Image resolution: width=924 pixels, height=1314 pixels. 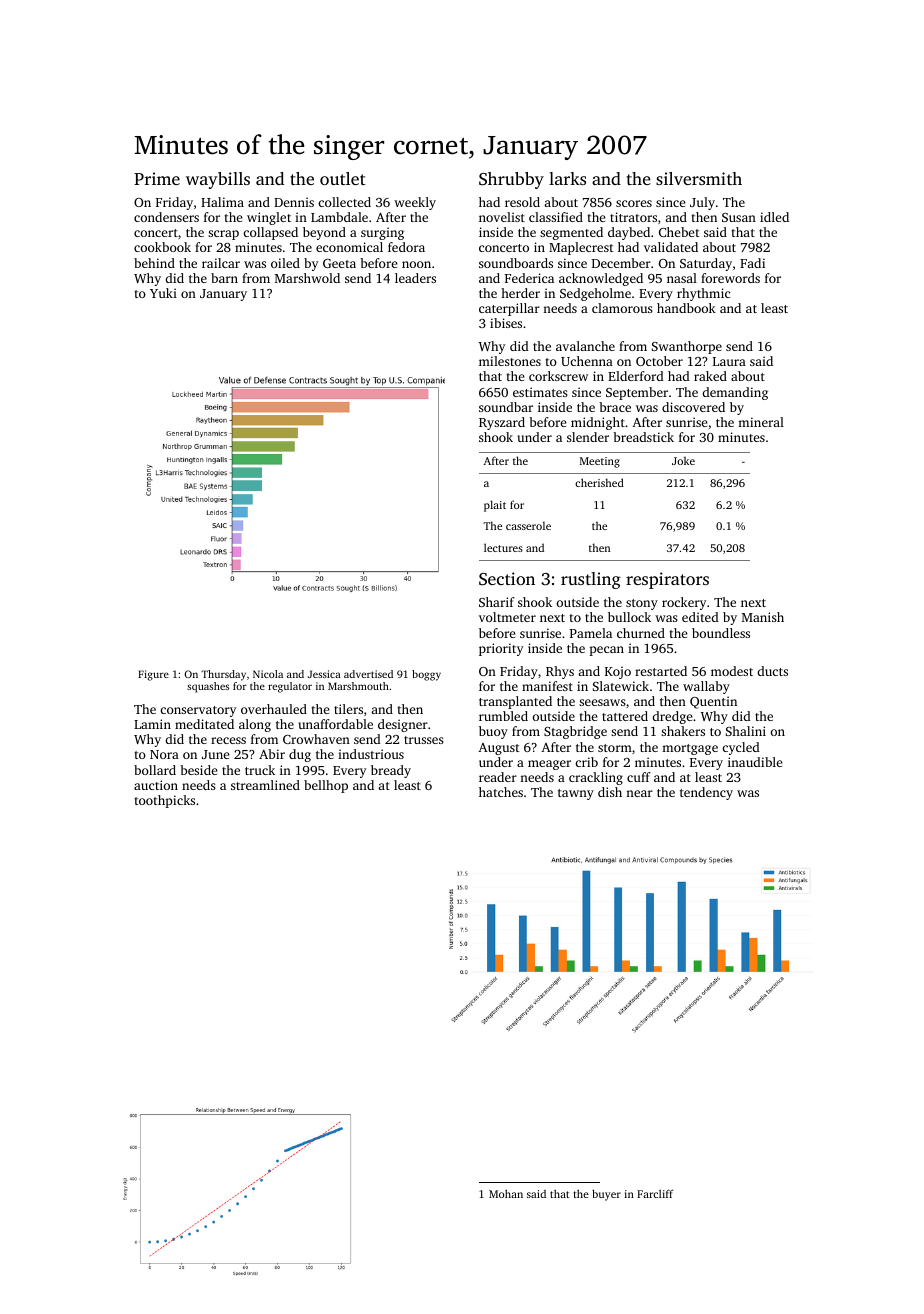 I want to click on toothpicks, so click(x=164, y=801).
